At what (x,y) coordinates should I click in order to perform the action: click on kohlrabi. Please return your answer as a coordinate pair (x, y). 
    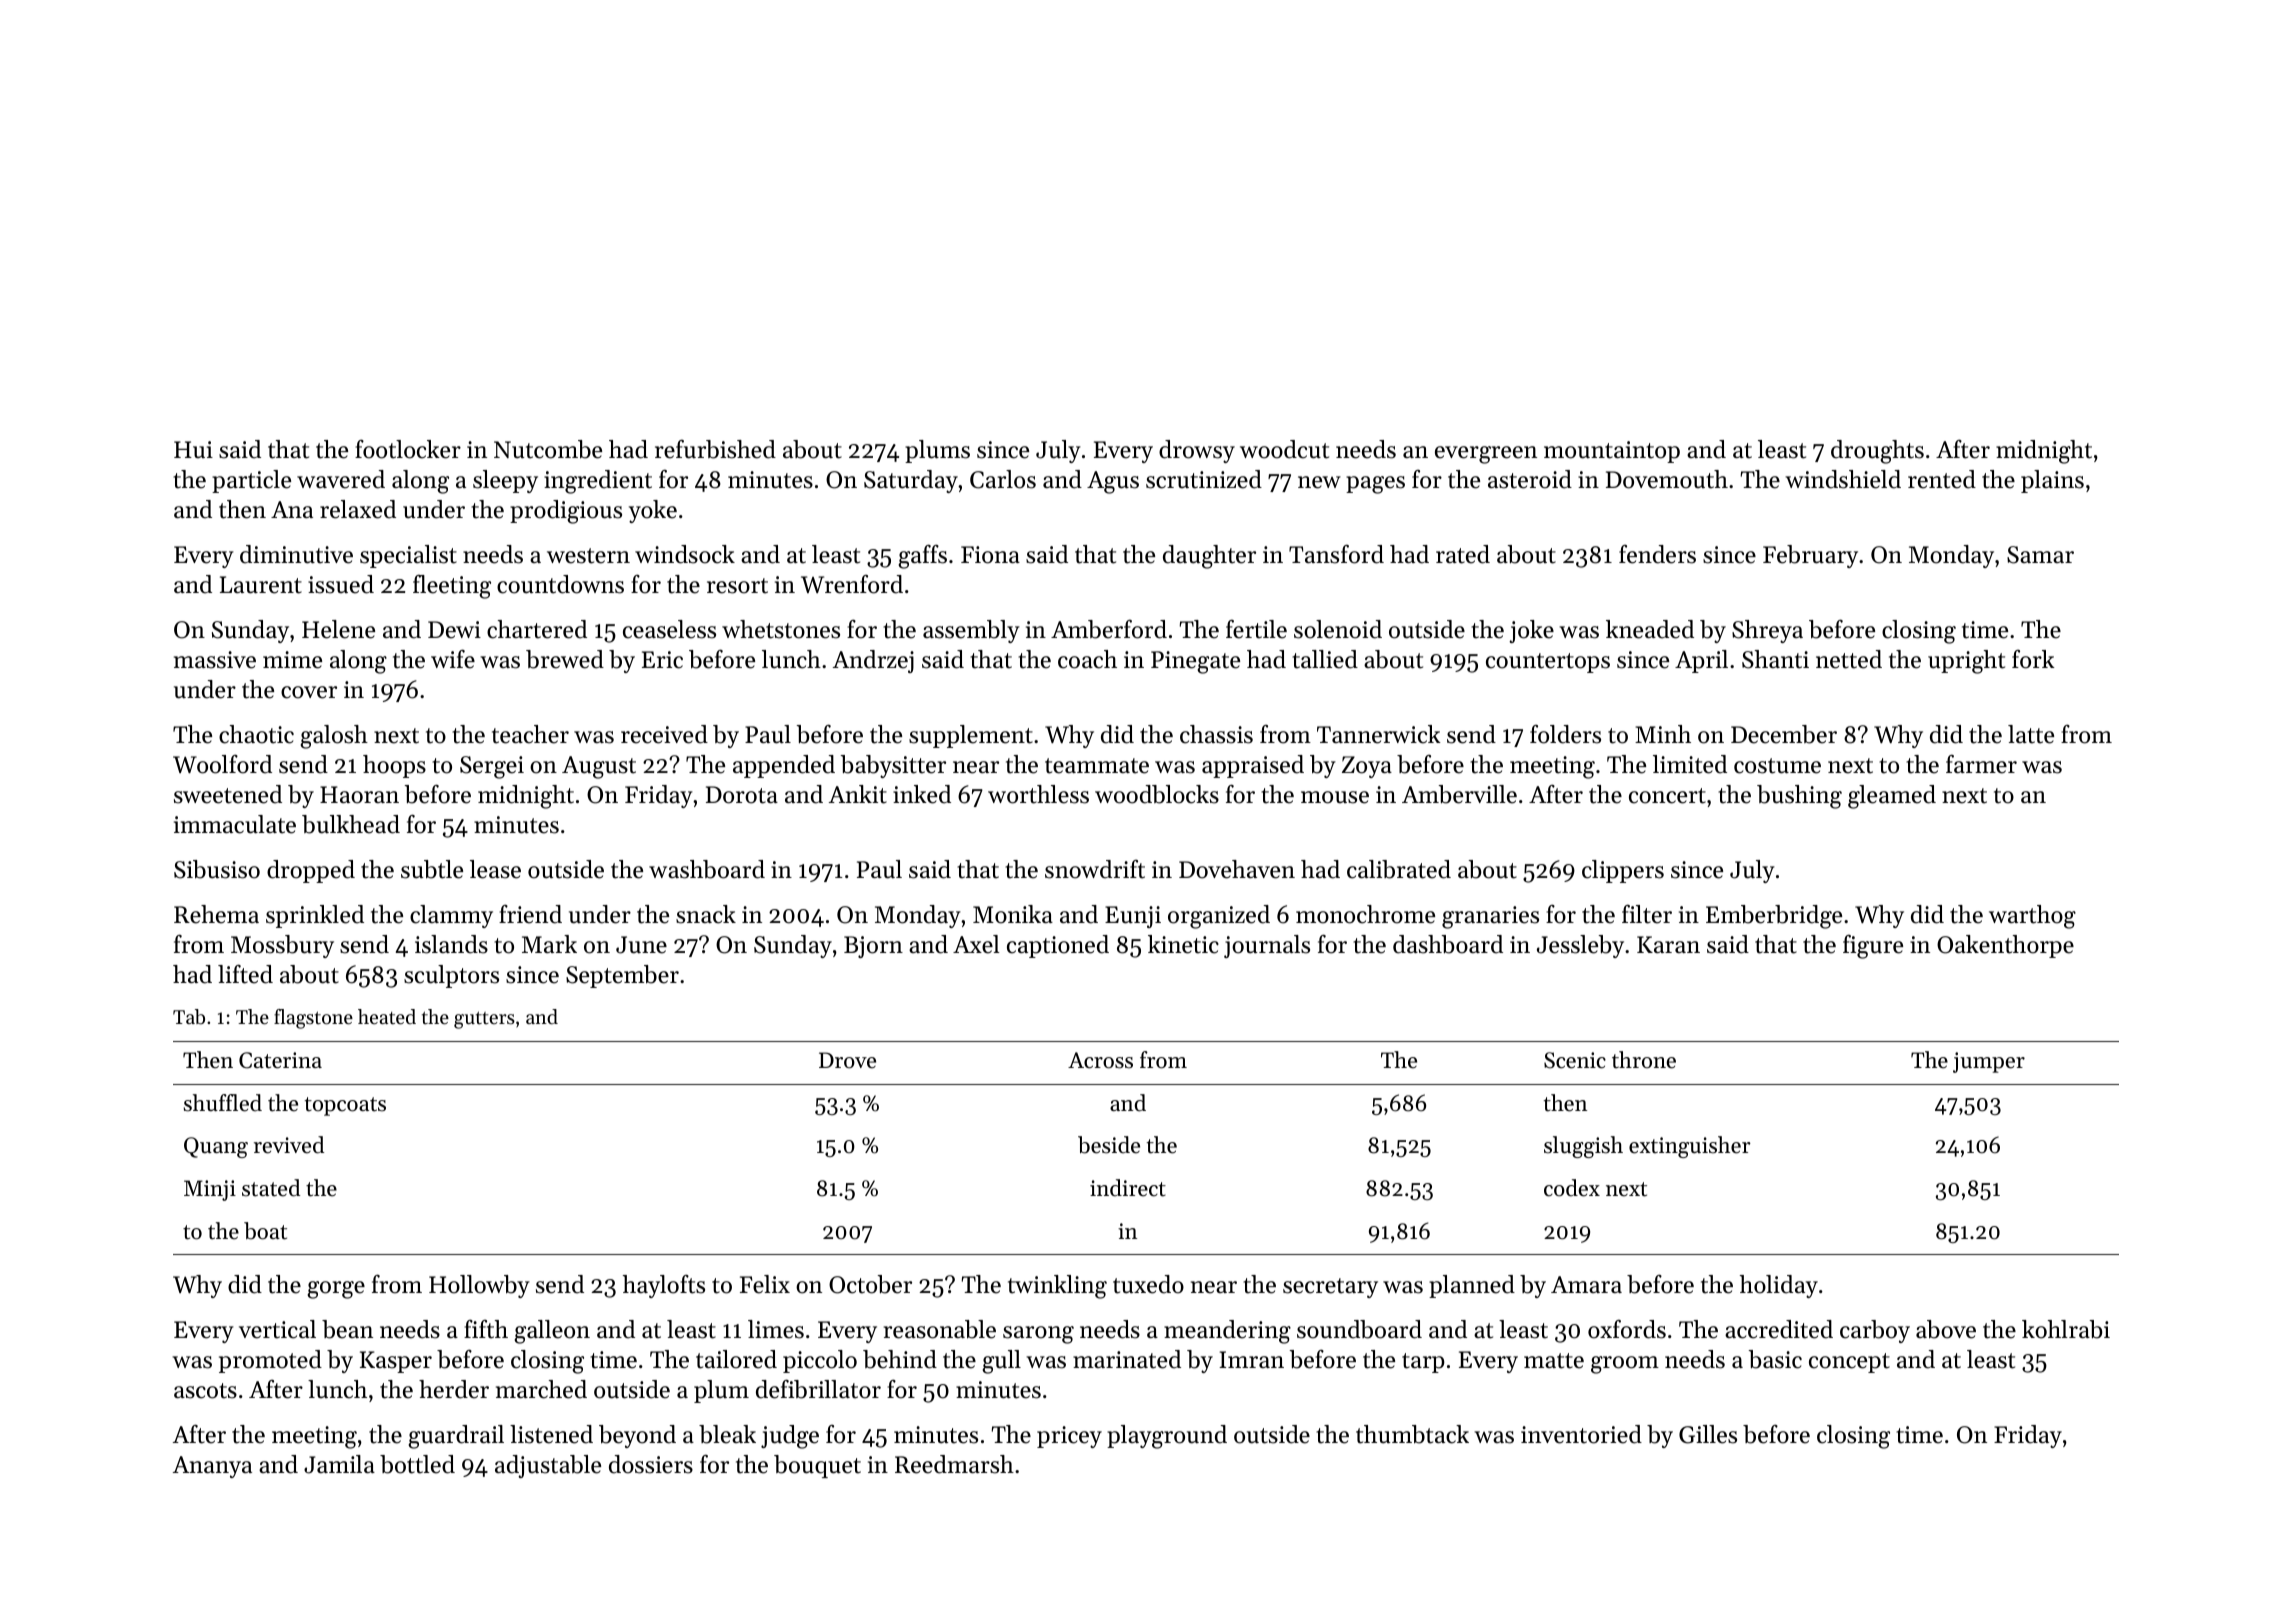
    Looking at the image, I should click on (2066, 1329).
